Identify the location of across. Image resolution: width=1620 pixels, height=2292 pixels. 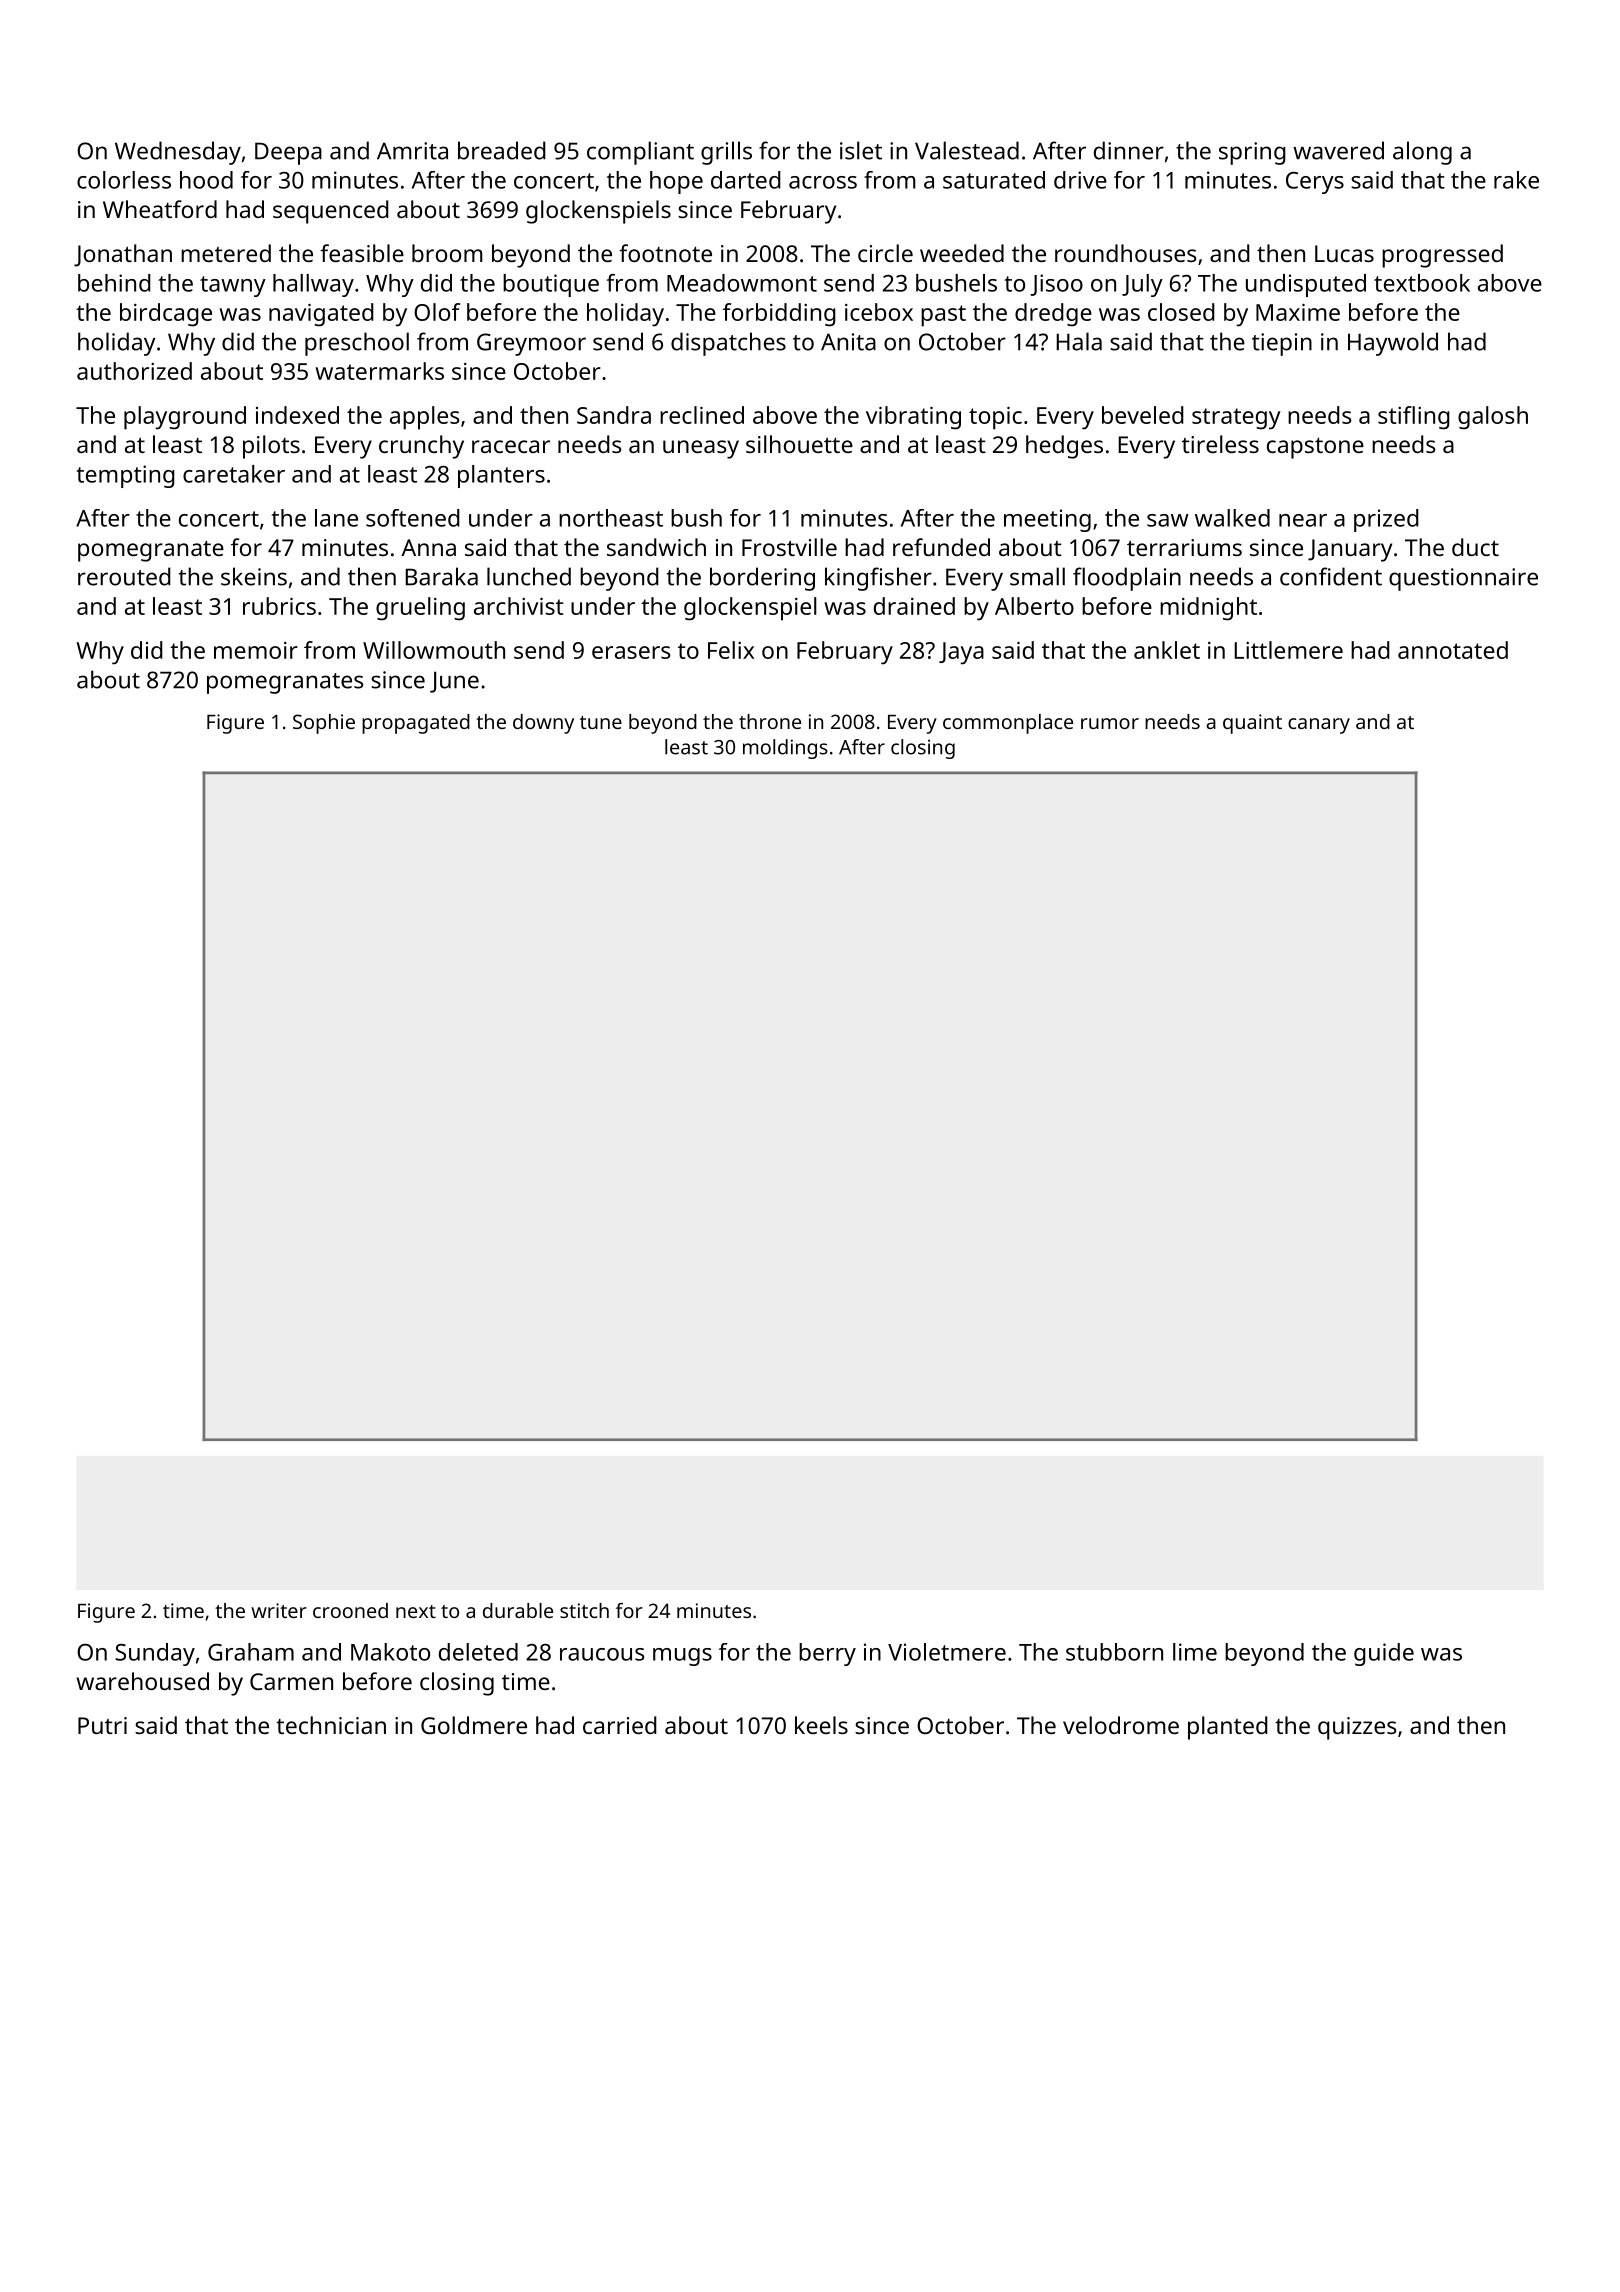
(823, 182).
